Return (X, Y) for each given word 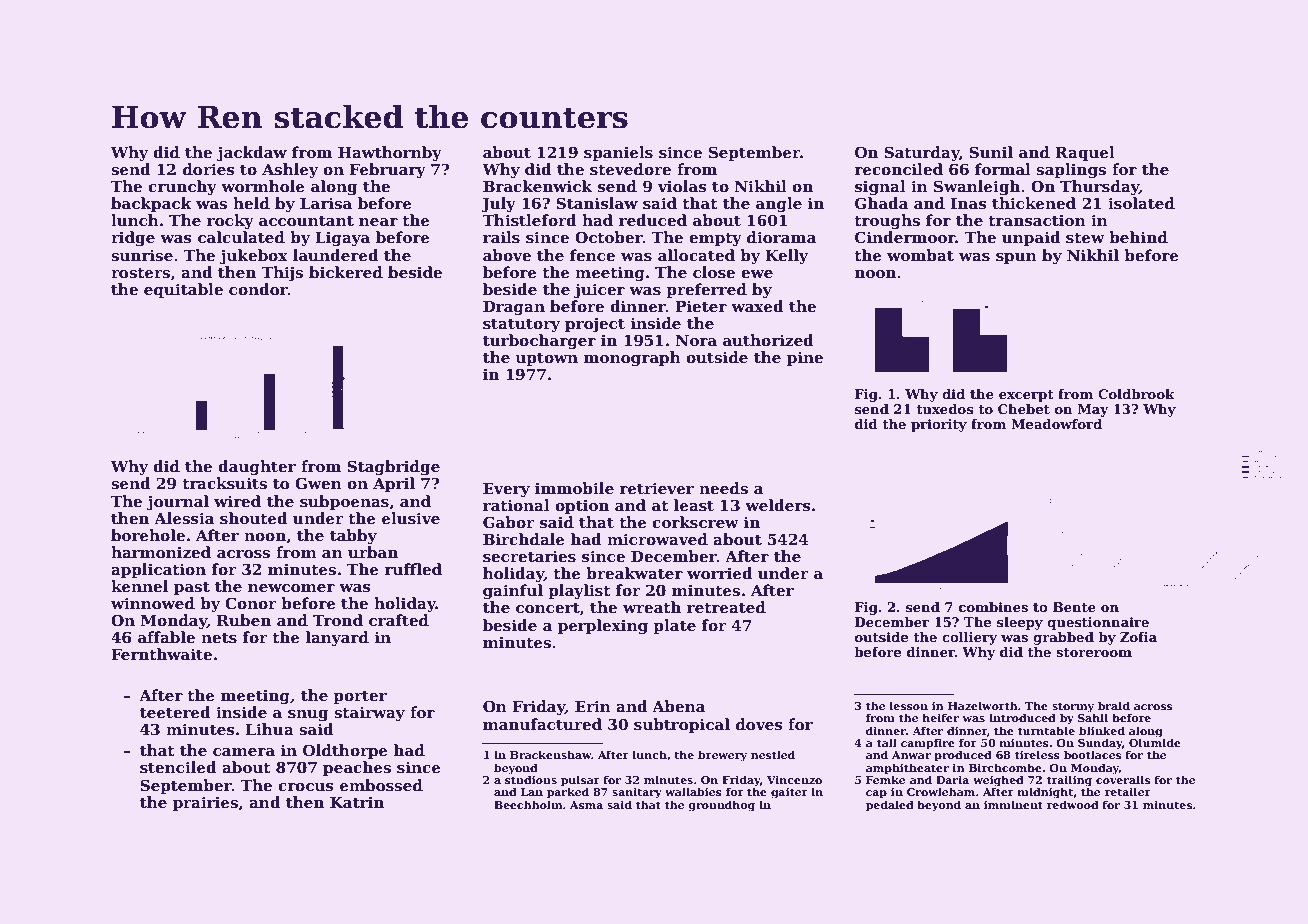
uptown (546, 359)
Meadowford (1056, 424)
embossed (381, 785)
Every (506, 490)
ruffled (413, 569)
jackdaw (252, 154)
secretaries (529, 556)
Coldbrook (1136, 394)
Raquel (1085, 153)
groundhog (721, 806)
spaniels (618, 153)
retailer (1128, 791)
